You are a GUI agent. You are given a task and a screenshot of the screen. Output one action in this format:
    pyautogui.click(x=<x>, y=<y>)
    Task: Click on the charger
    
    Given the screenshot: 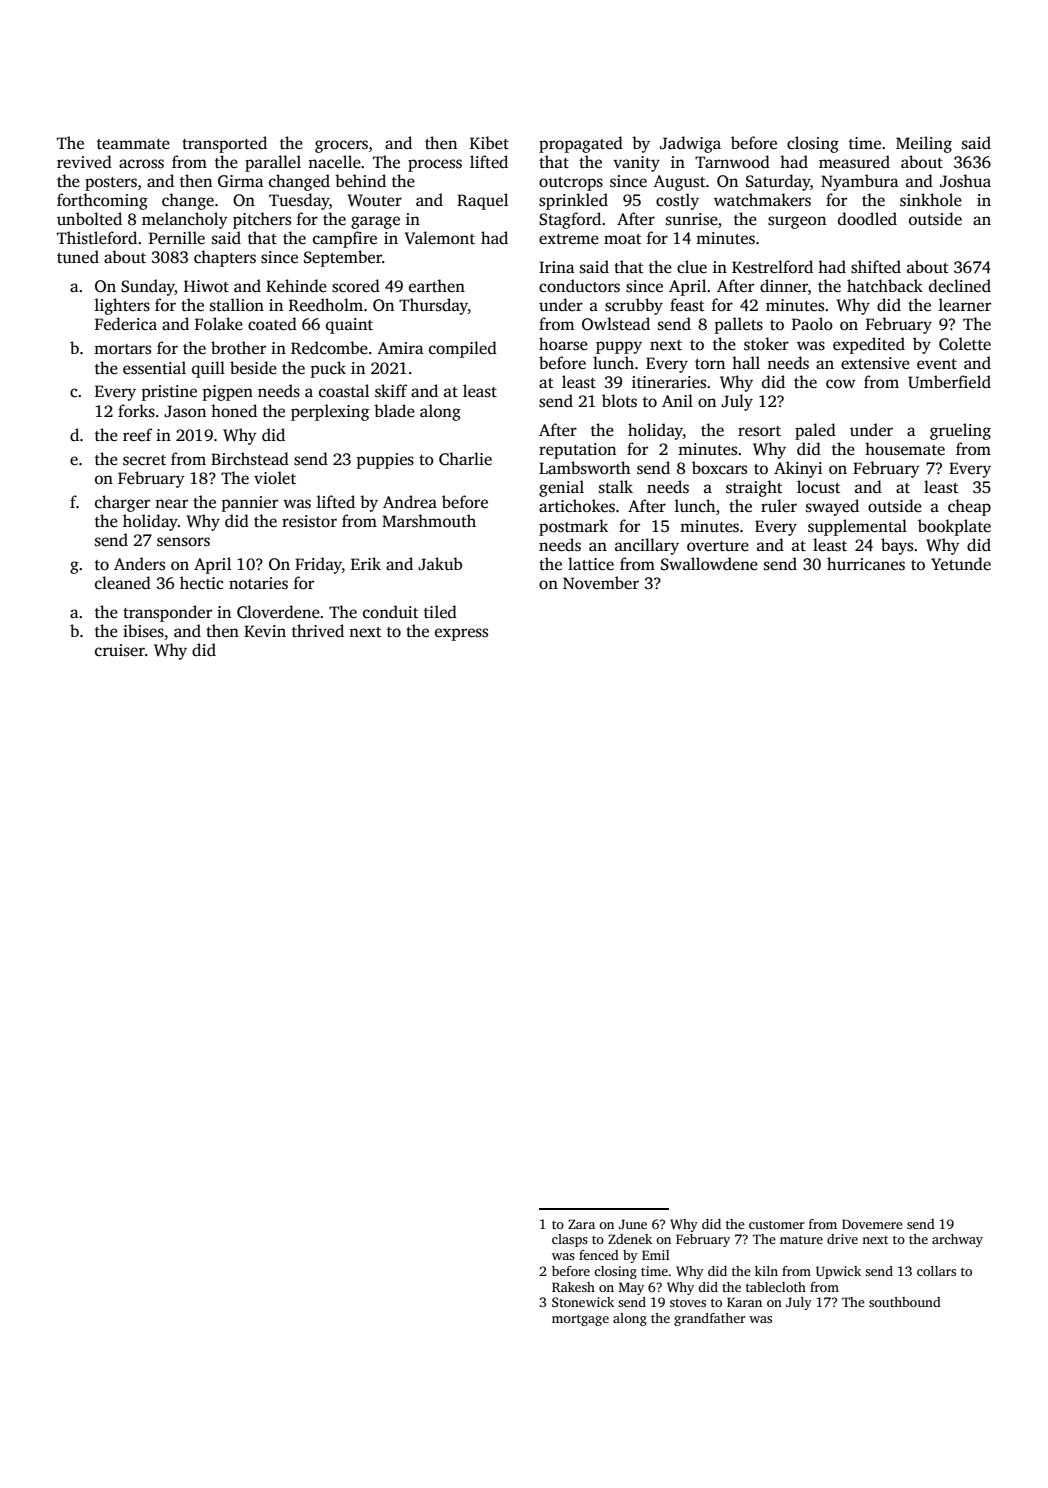 What is the action you would take?
    pyautogui.click(x=122, y=503)
